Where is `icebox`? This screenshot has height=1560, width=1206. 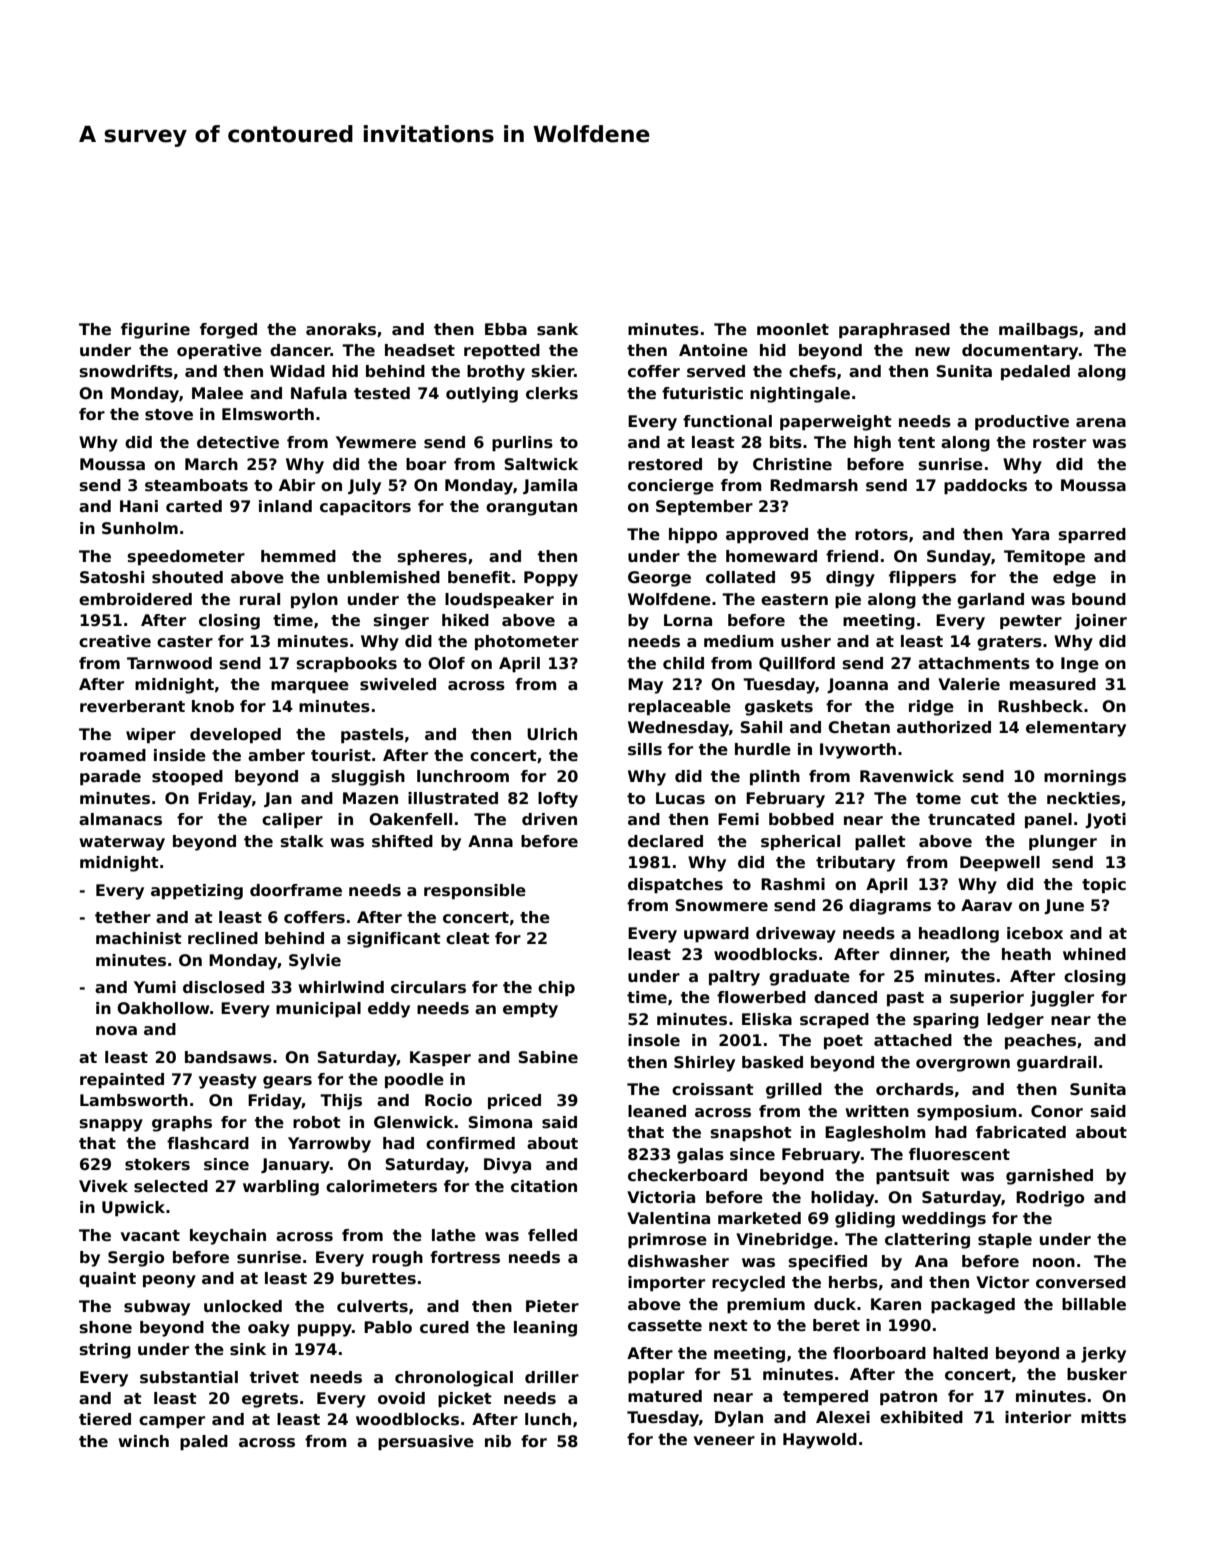 icebox is located at coordinates (1035, 933).
